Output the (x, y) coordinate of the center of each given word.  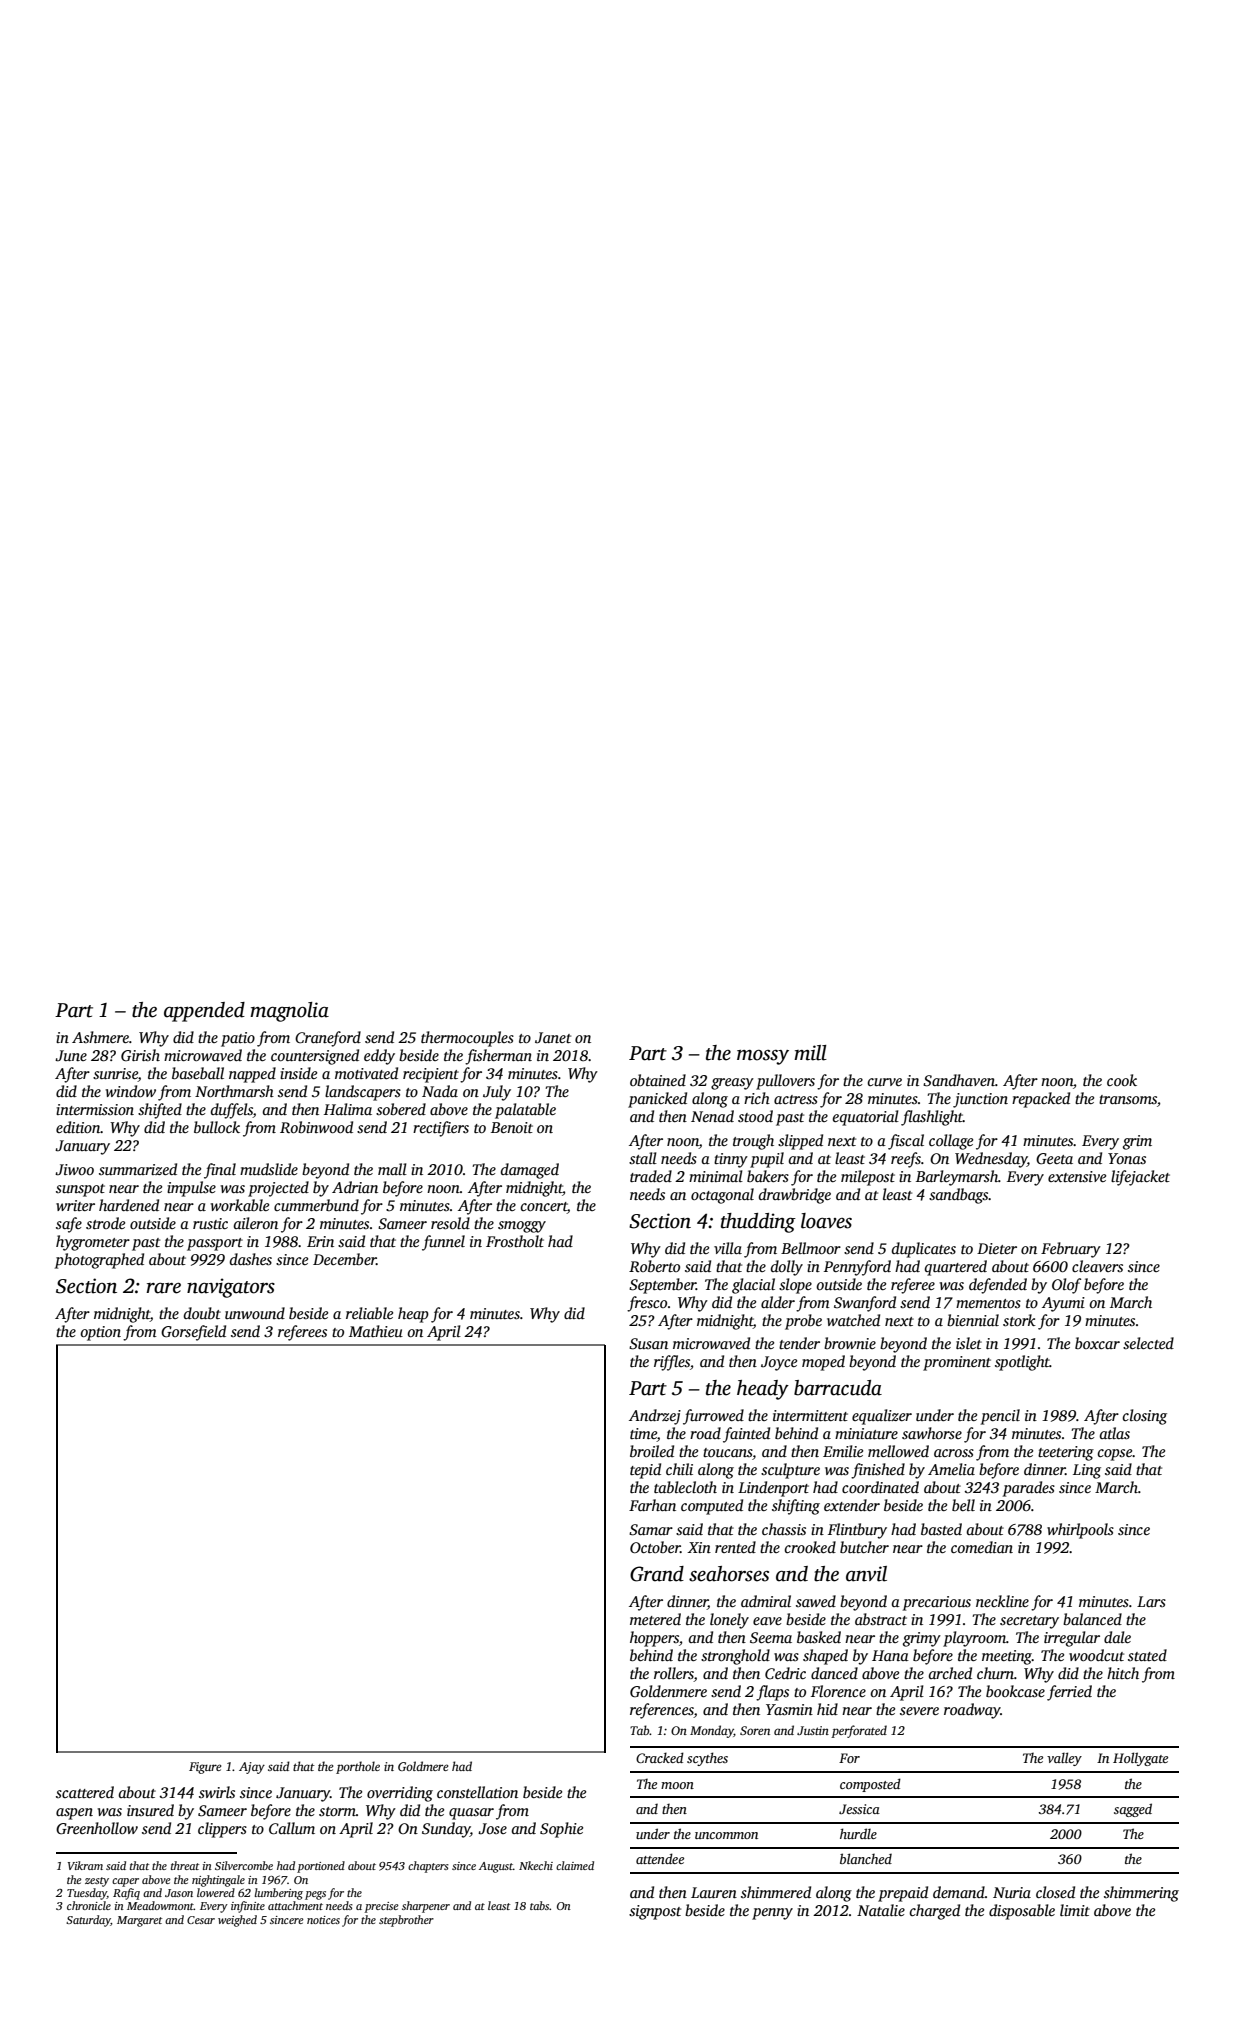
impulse (191, 1189)
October (655, 1547)
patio (238, 1039)
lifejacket (1140, 1178)
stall (643, 1158)
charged (935, 1912)
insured (150, 1810)
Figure (205, 1768)
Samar (651, 1530)
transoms (1128, 1099)
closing (1145, 1417)
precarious (937, 1603)
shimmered (776, 1892)
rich (757, 1098)
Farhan (652, 1505)
